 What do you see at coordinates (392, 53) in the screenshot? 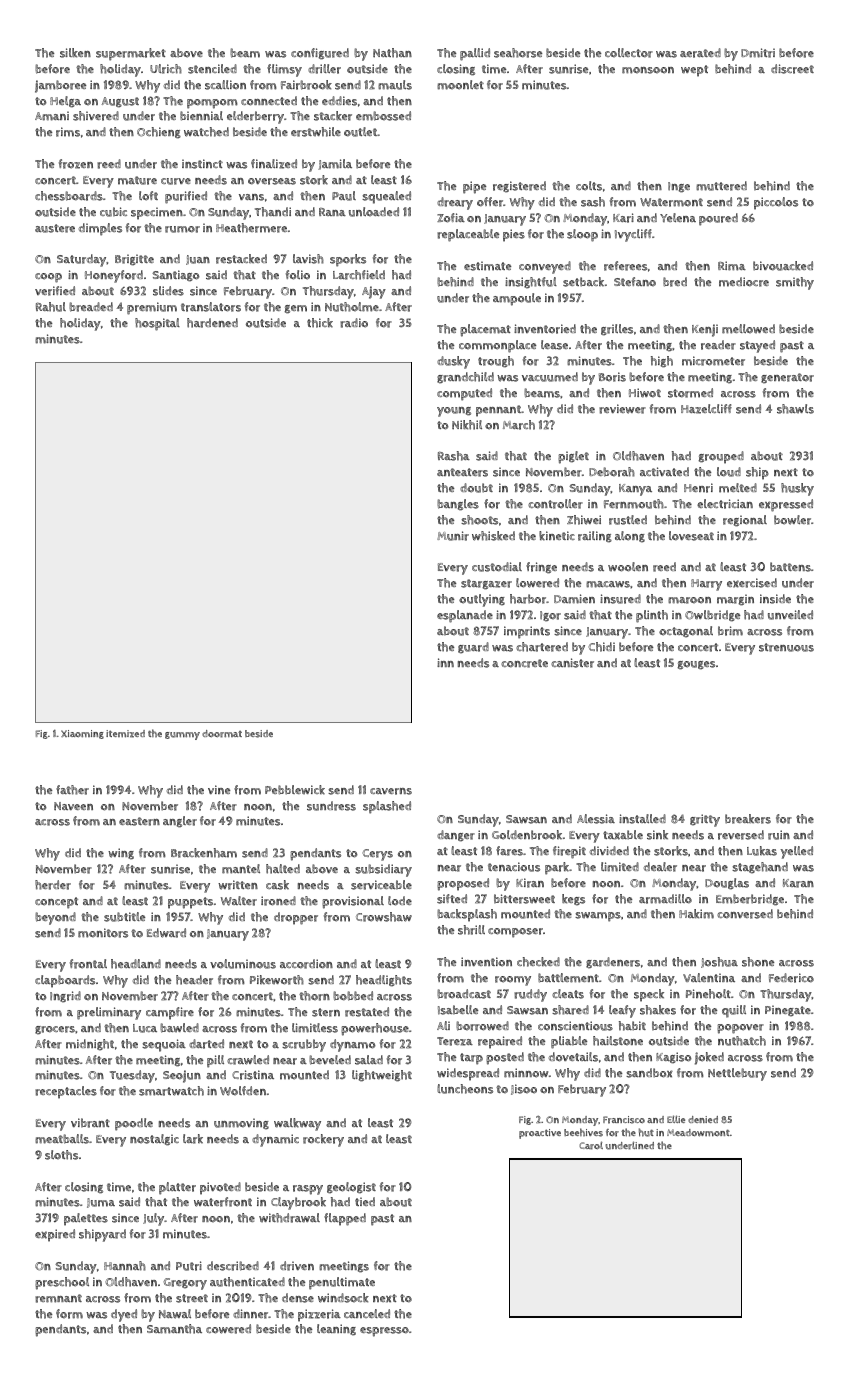
I see `Nathan` at bounding box center [392, 53].
